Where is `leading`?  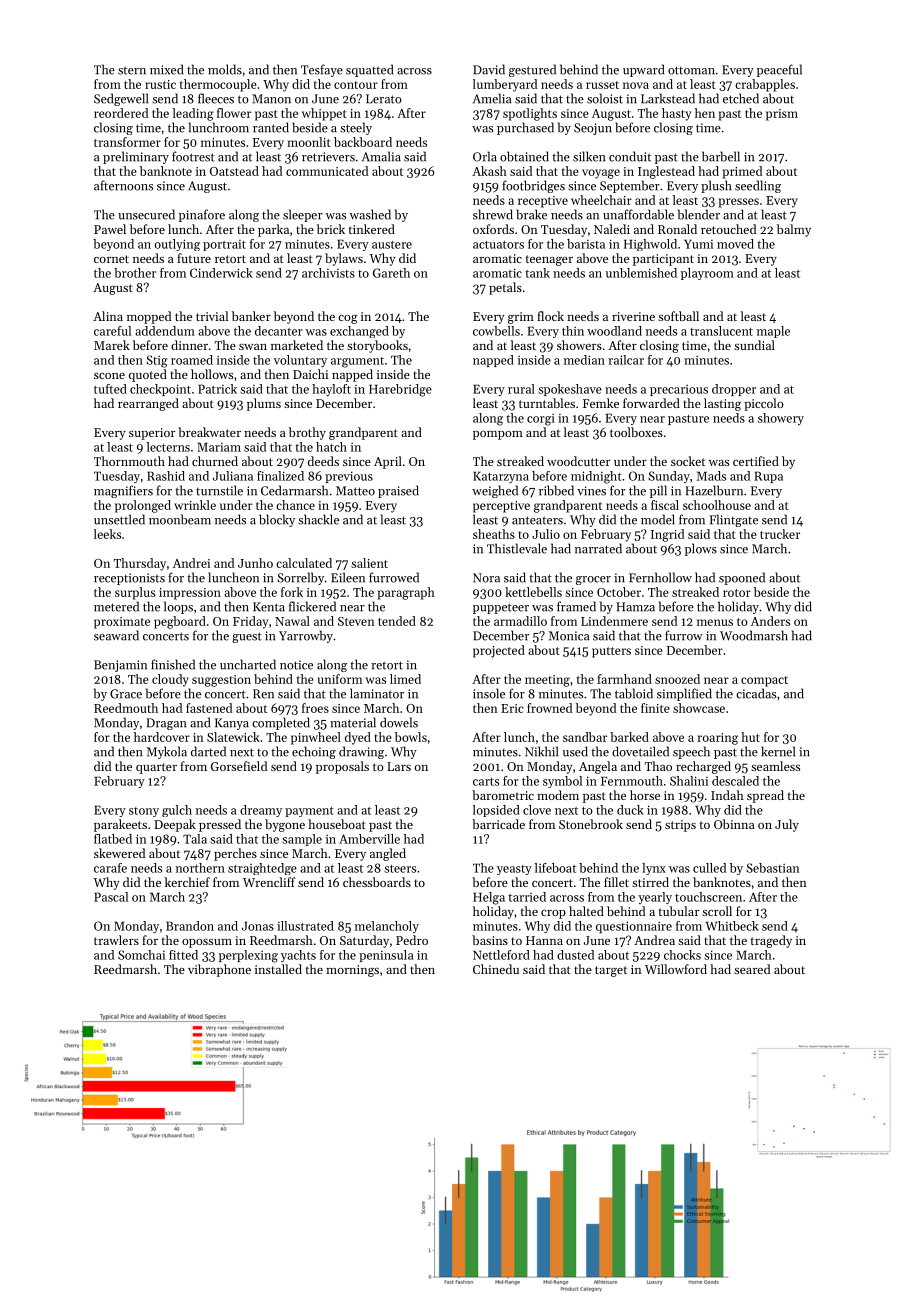
leading is located at coordinates (193, 114).
